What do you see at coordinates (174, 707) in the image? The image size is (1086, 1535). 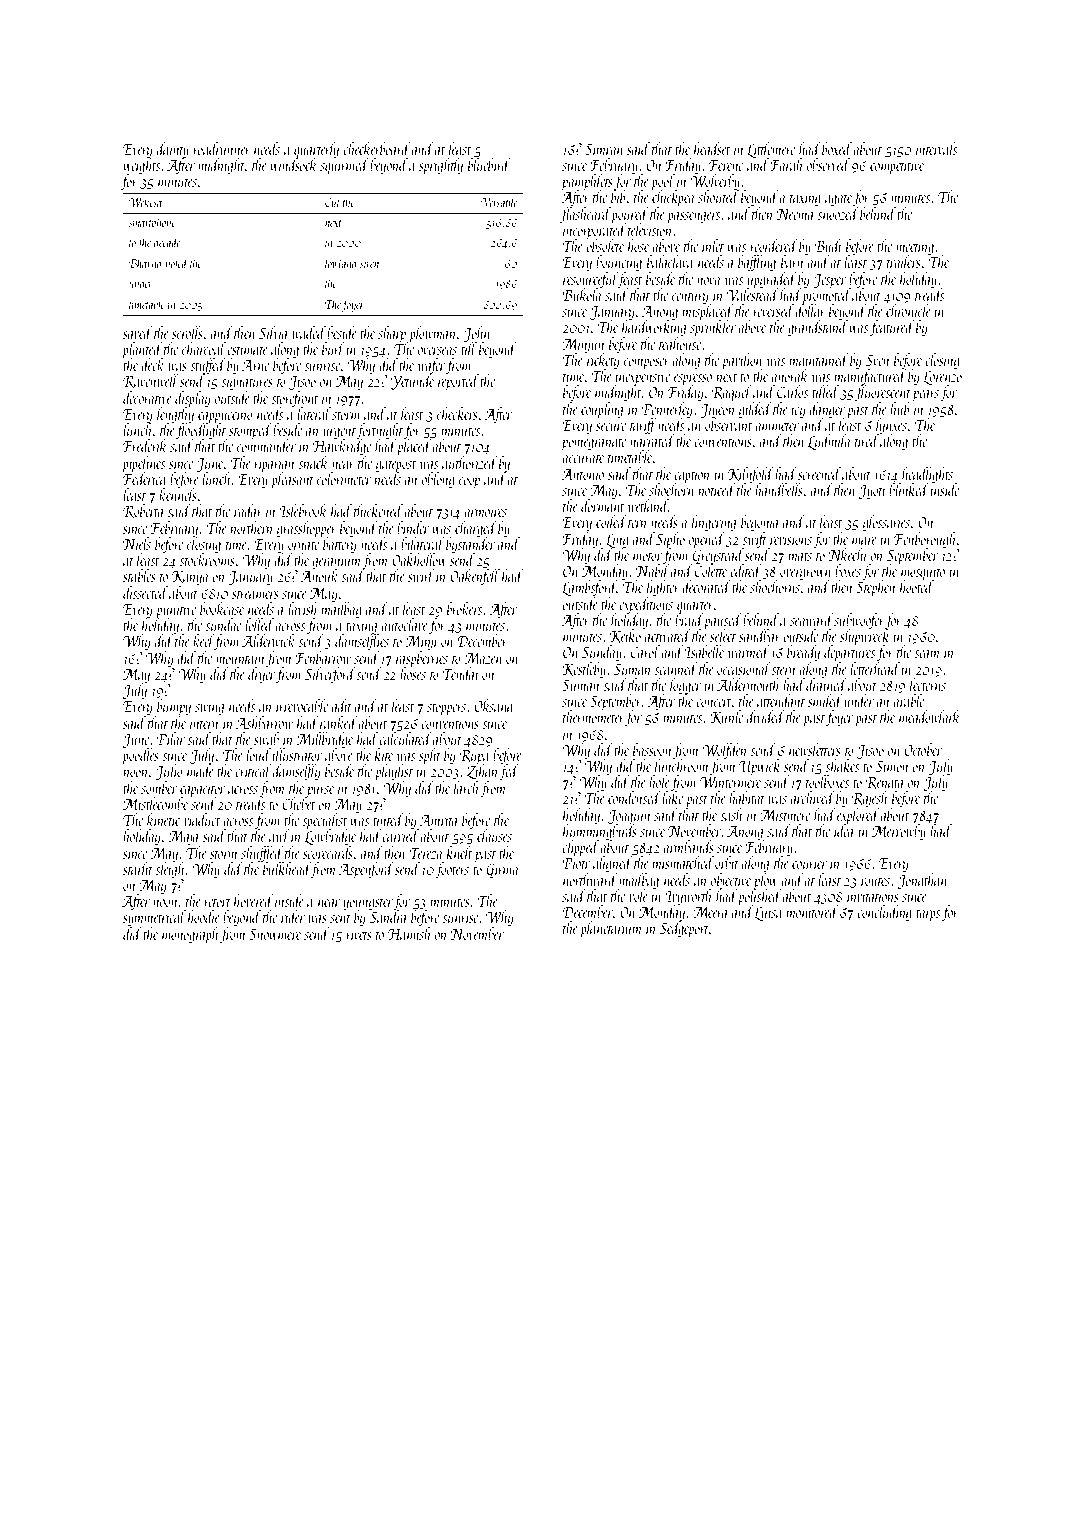 I see `bumpy` at bounding box center [174, 707].
